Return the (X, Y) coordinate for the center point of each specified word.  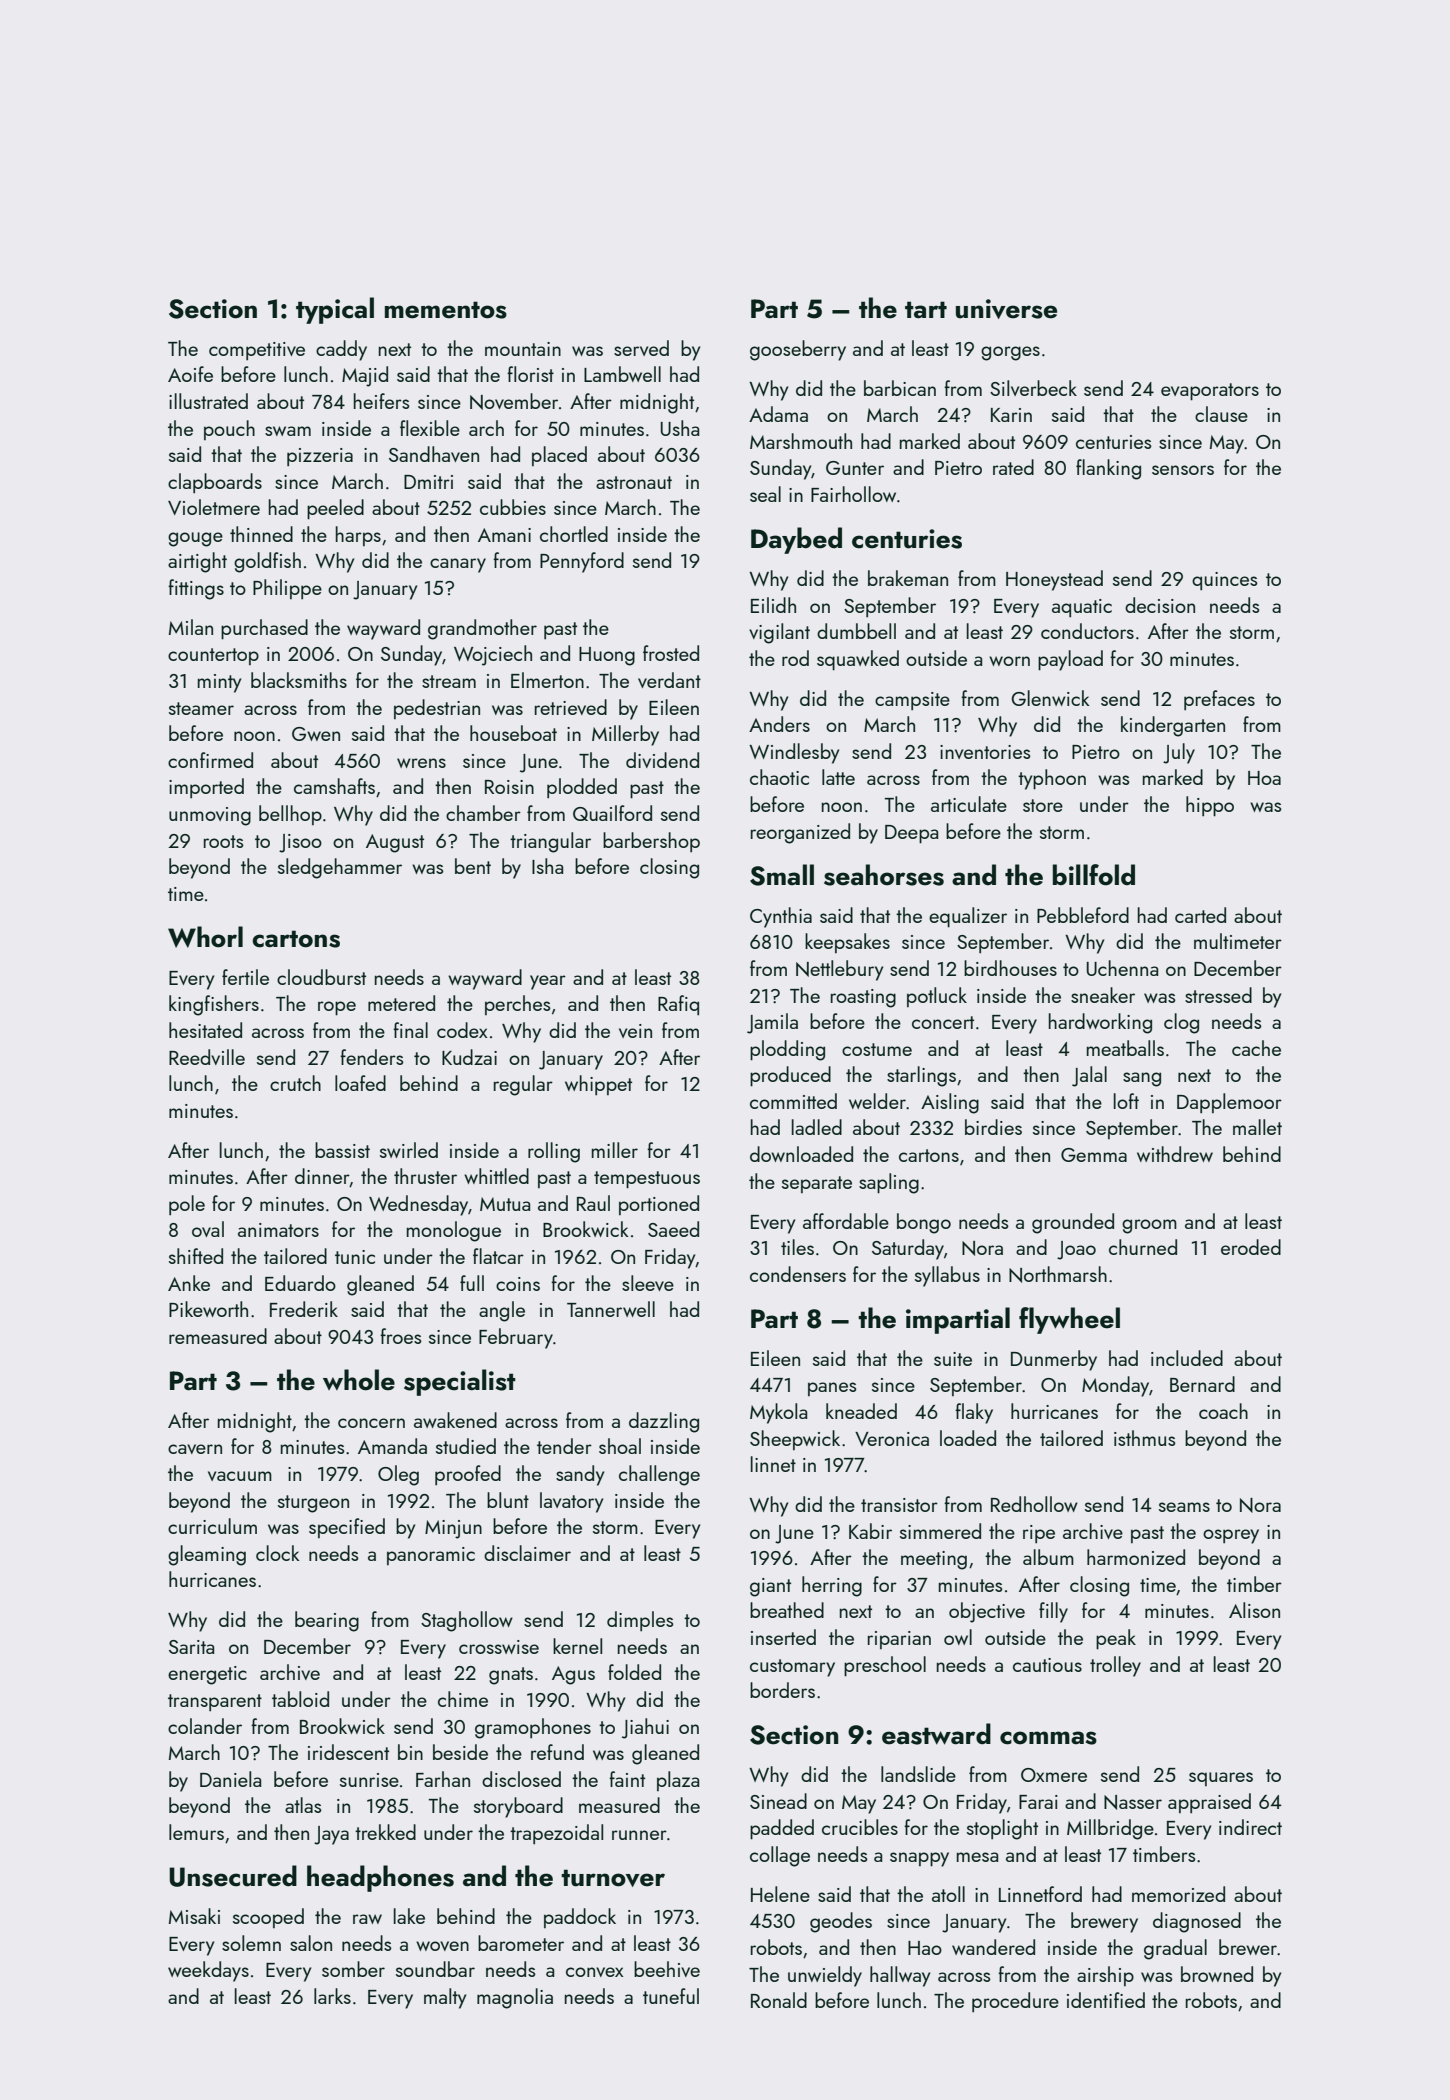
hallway (900, 1976)
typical (335, 310)
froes (400, 1336)
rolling (554, 1152)
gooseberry (798, 350)
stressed (1218, 995)
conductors (1087, 631)
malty (445, 1998)
